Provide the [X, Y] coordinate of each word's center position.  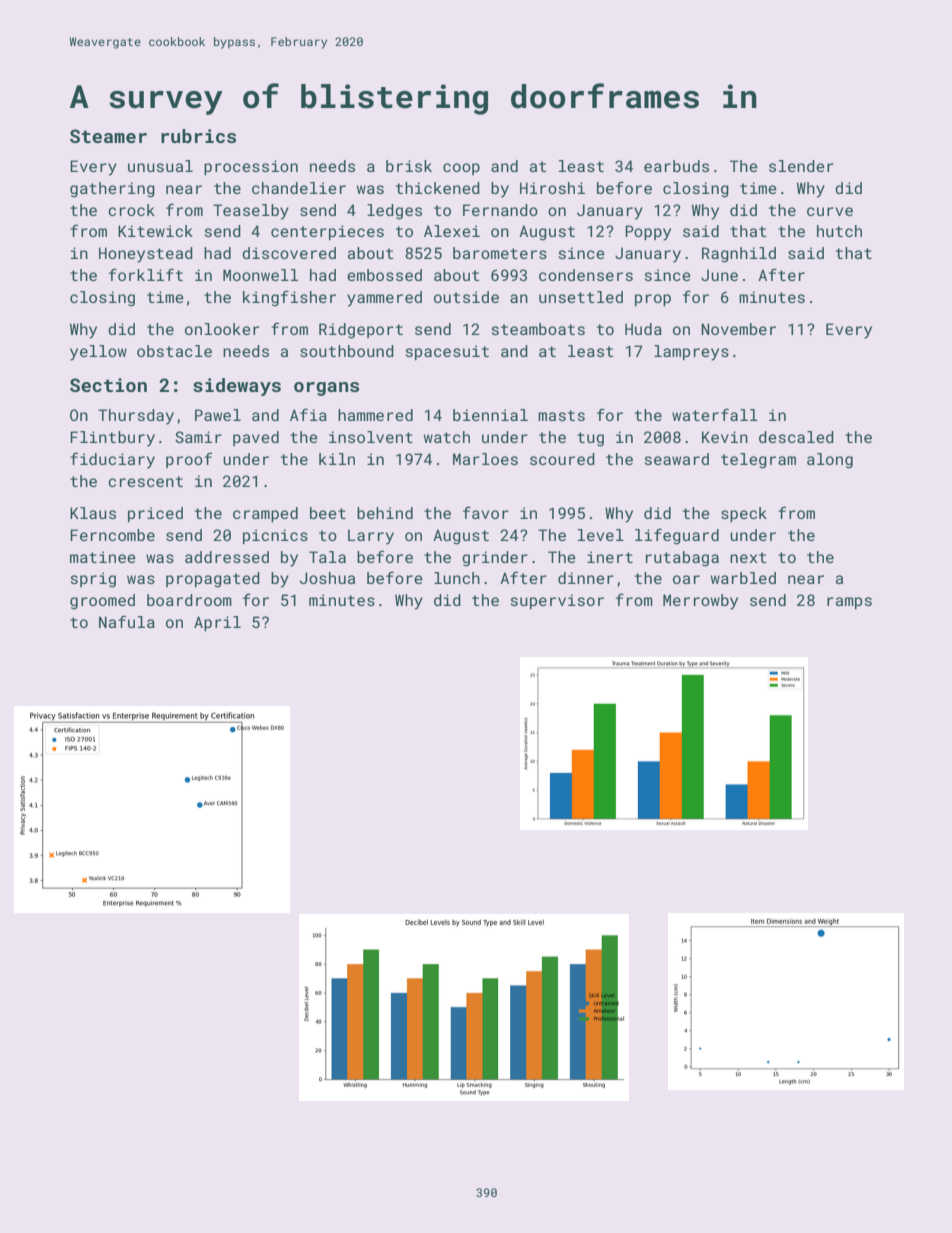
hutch [839, 231]
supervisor [557, 601]
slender [801, 166]
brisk [409, 166]
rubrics [198, 136]
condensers [586, 275]
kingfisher [289, 298]
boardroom [189, 600]
